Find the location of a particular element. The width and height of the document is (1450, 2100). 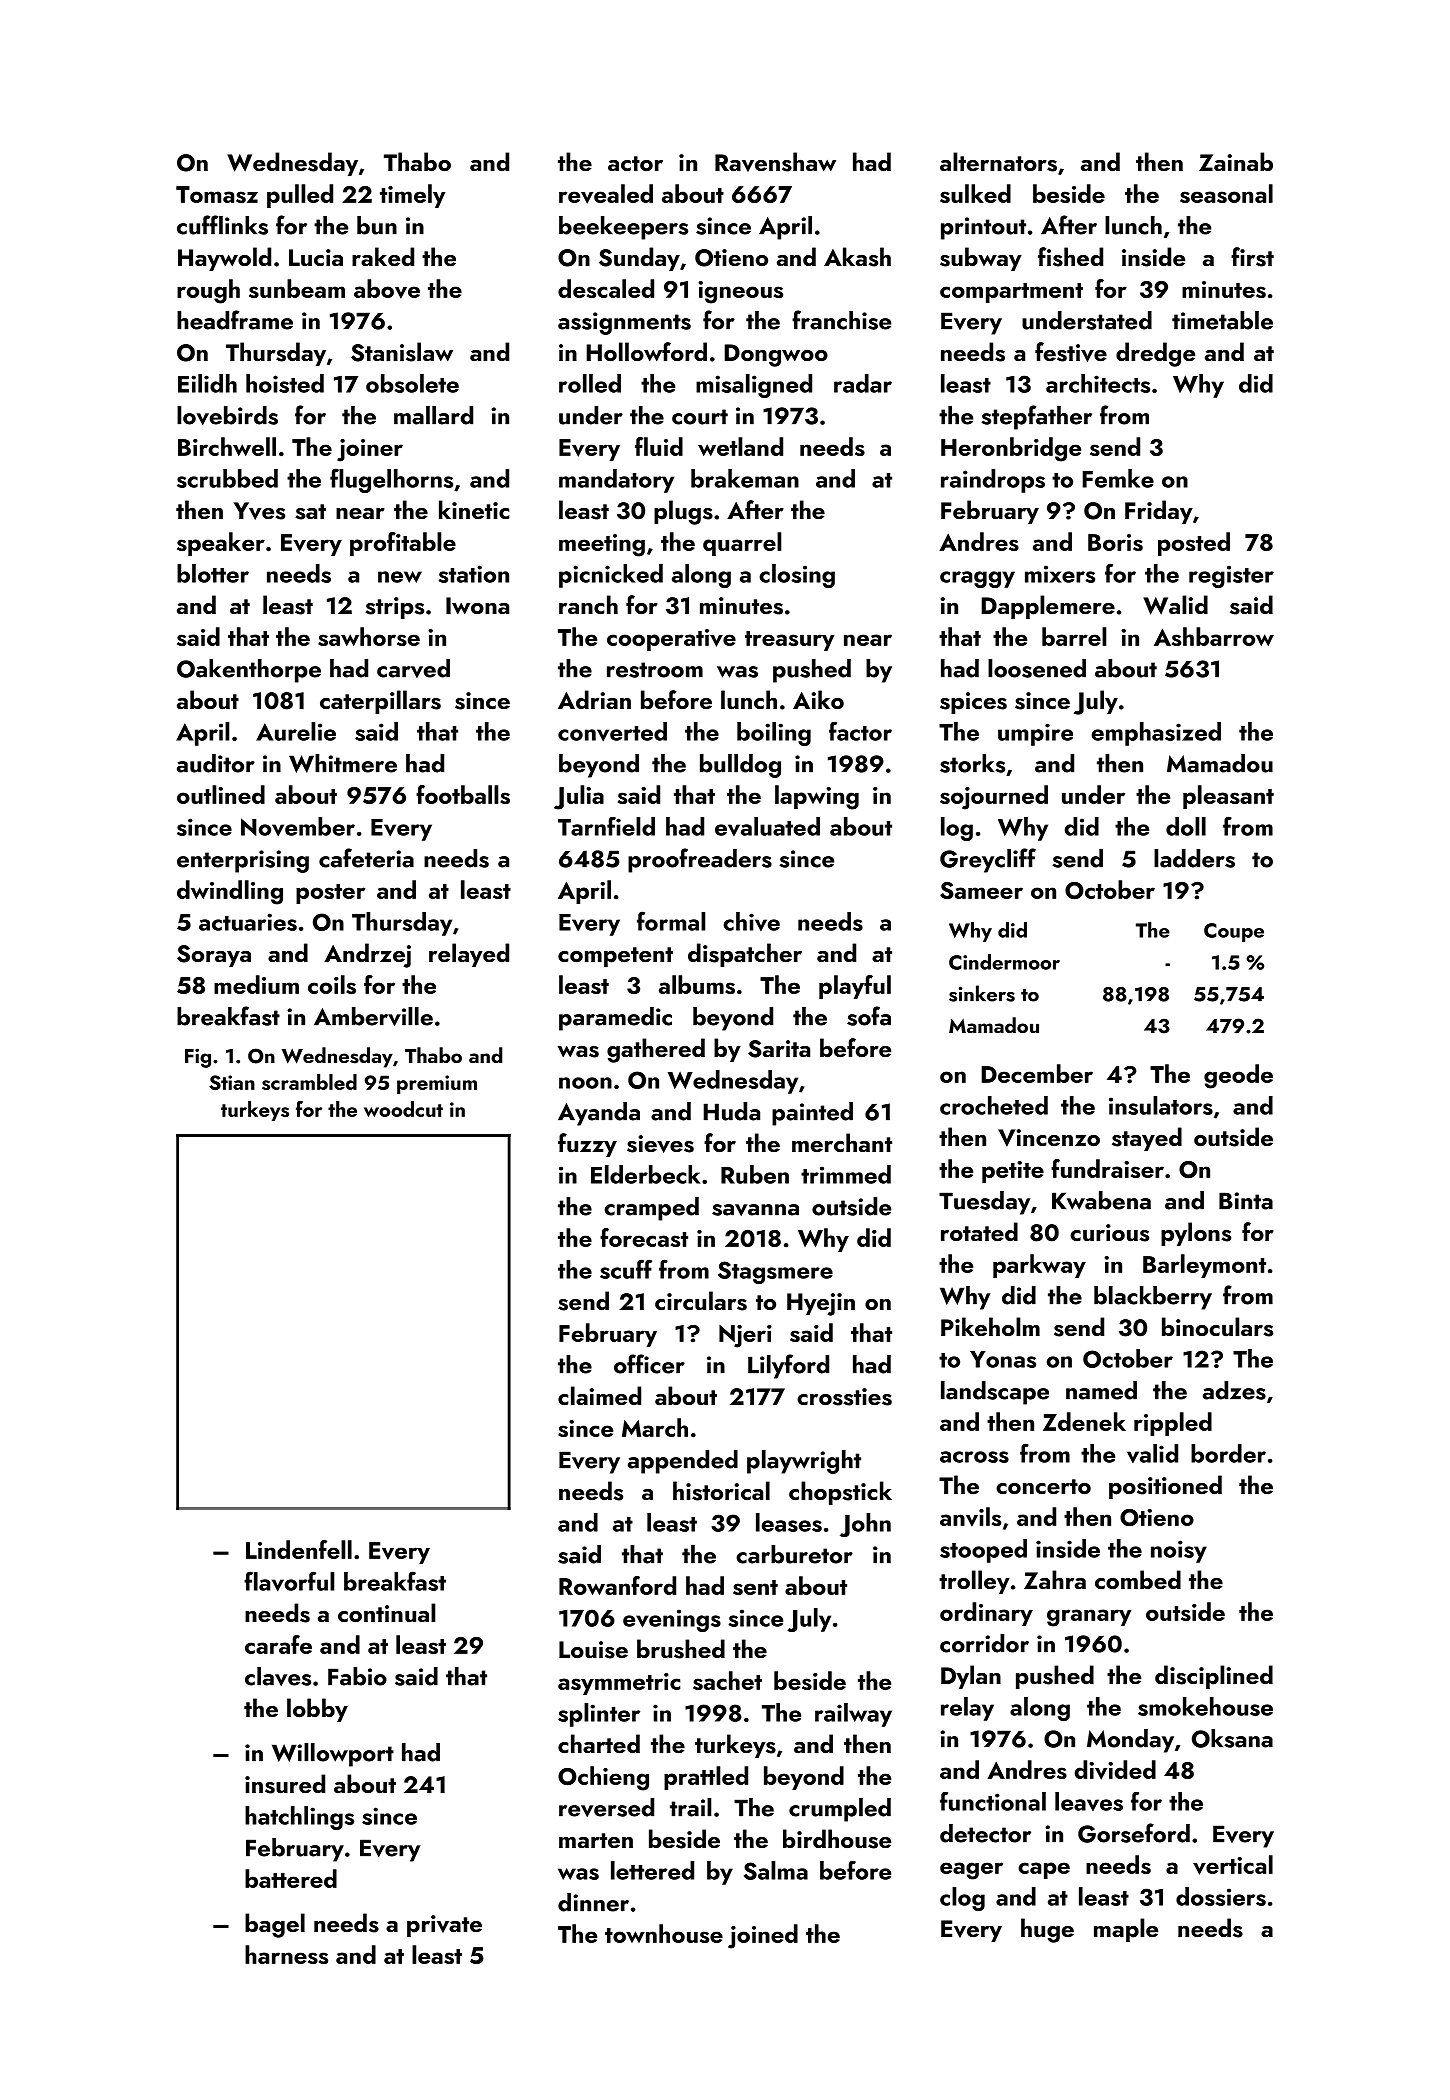

December is located at coordinates (1037, 1073).
